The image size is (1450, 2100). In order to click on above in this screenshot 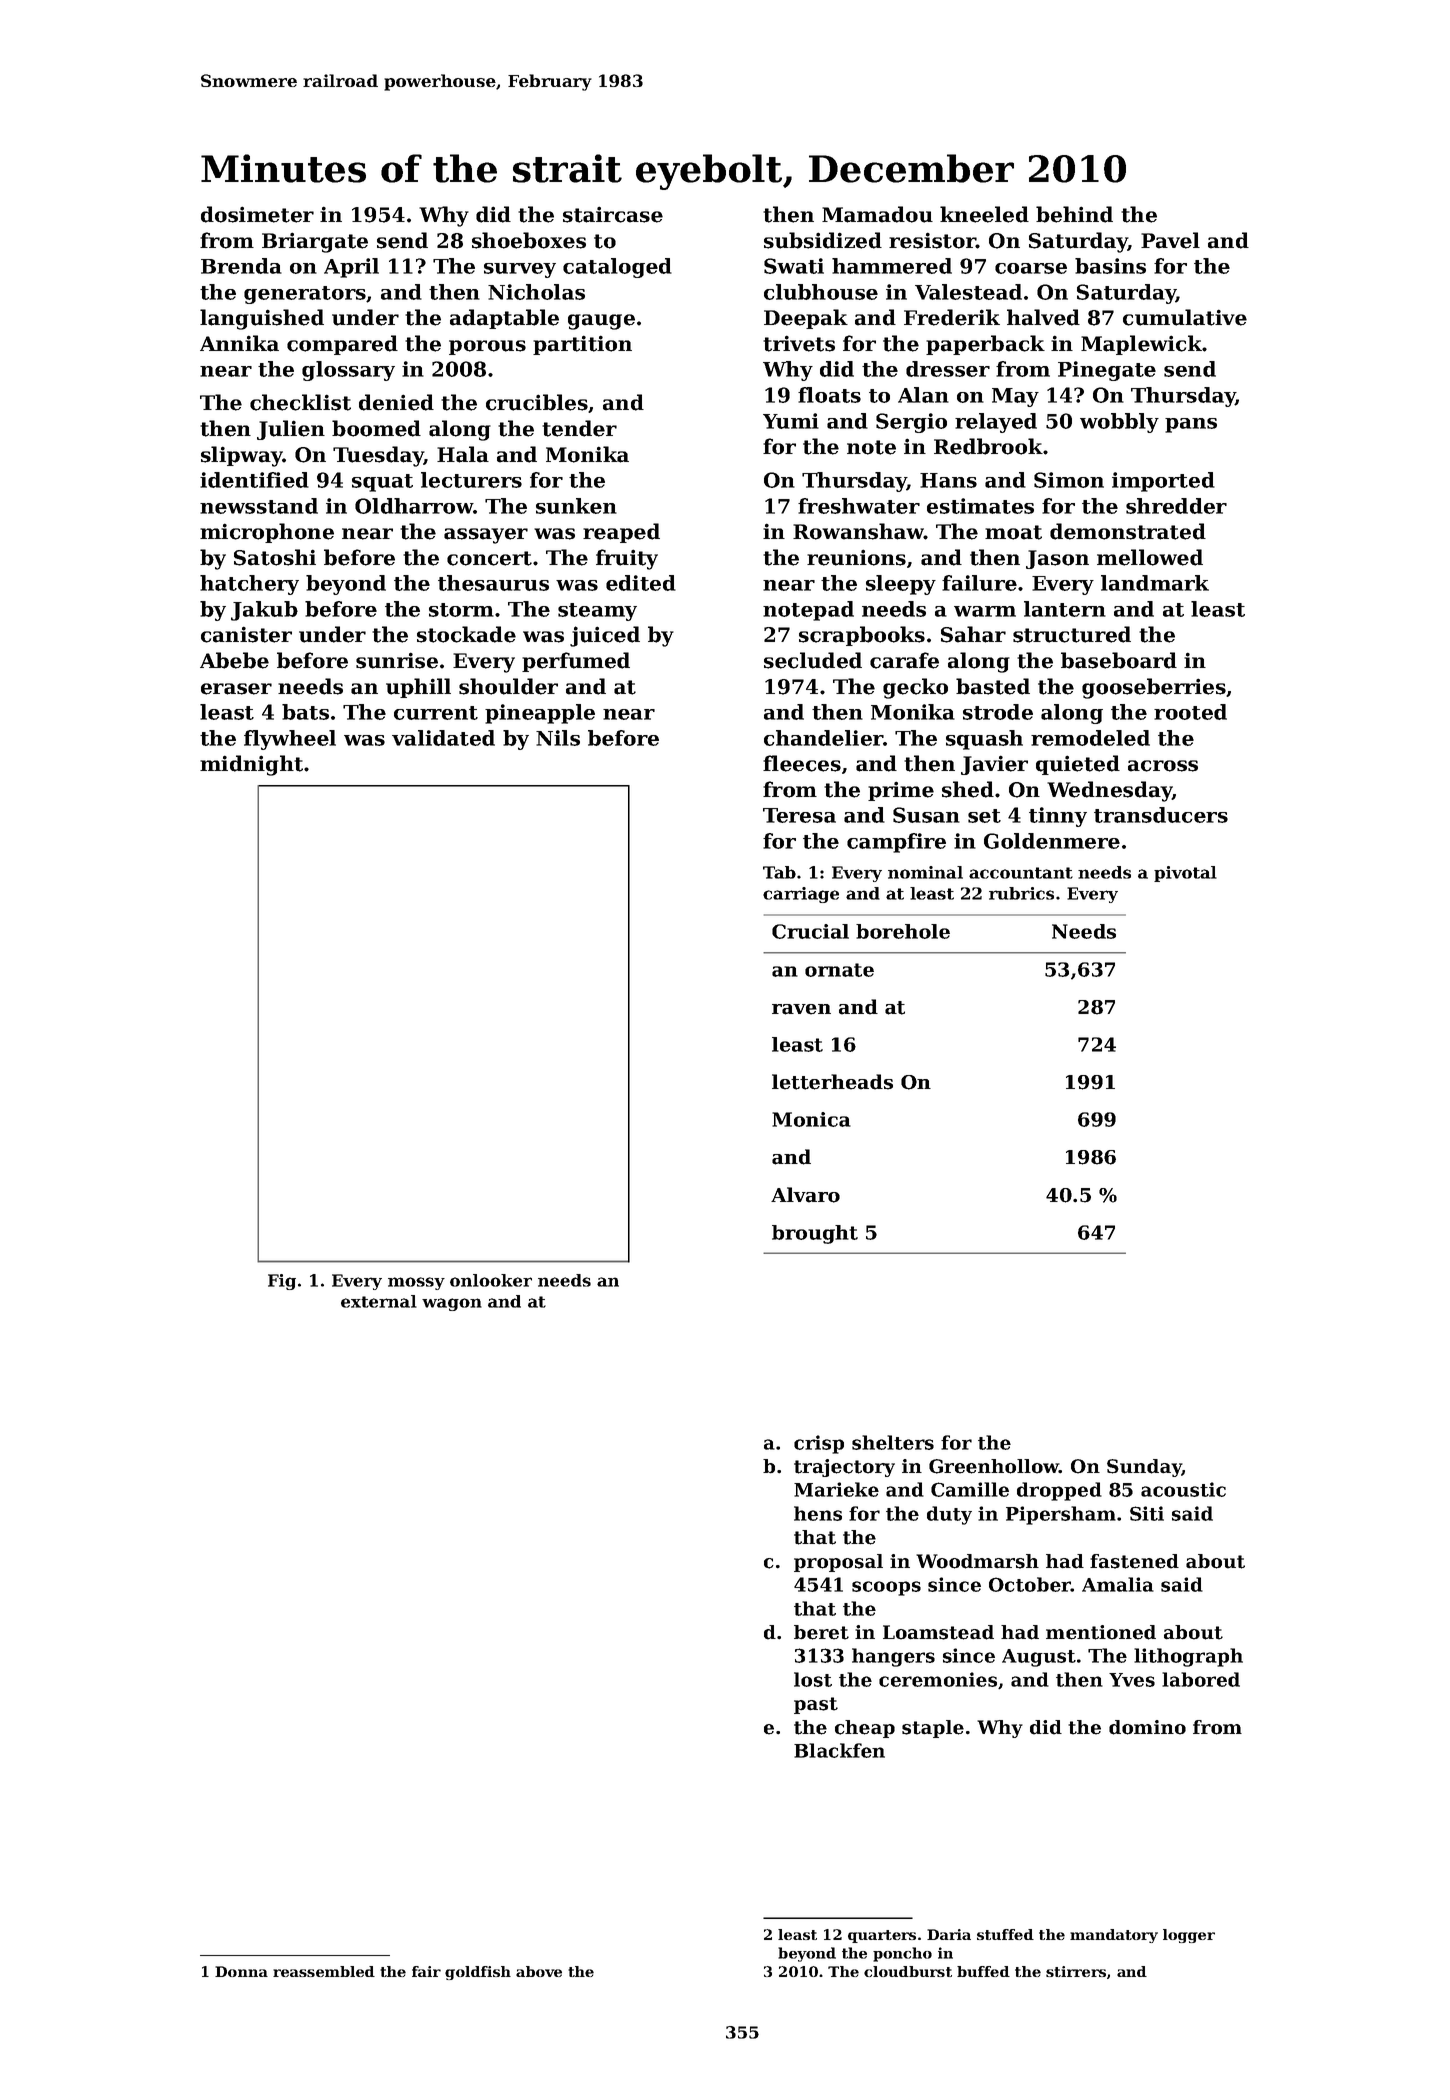, I will do `click(539, 1971)`.
